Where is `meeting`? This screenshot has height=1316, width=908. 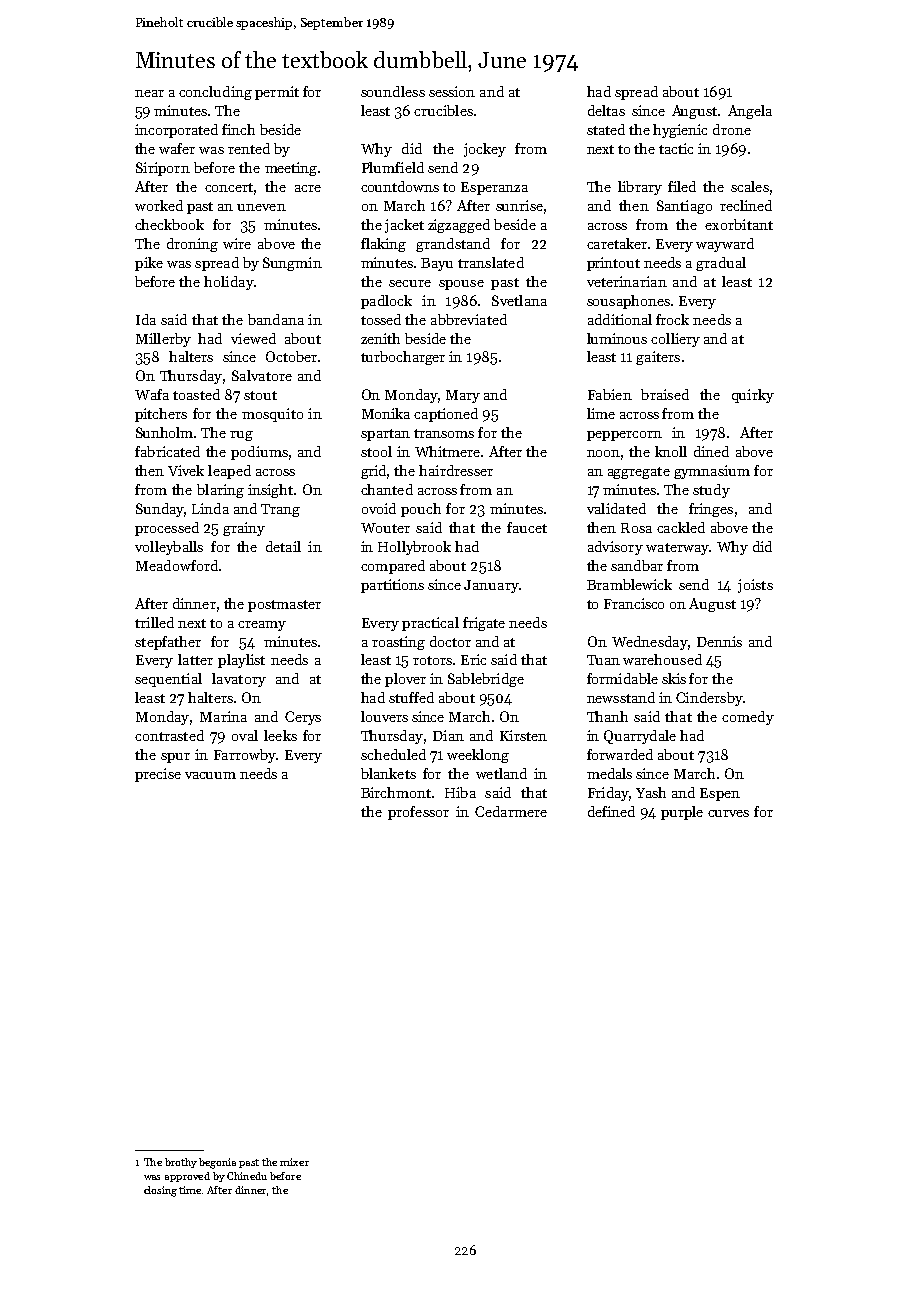
meeting is located at coordinates (291, 169).
